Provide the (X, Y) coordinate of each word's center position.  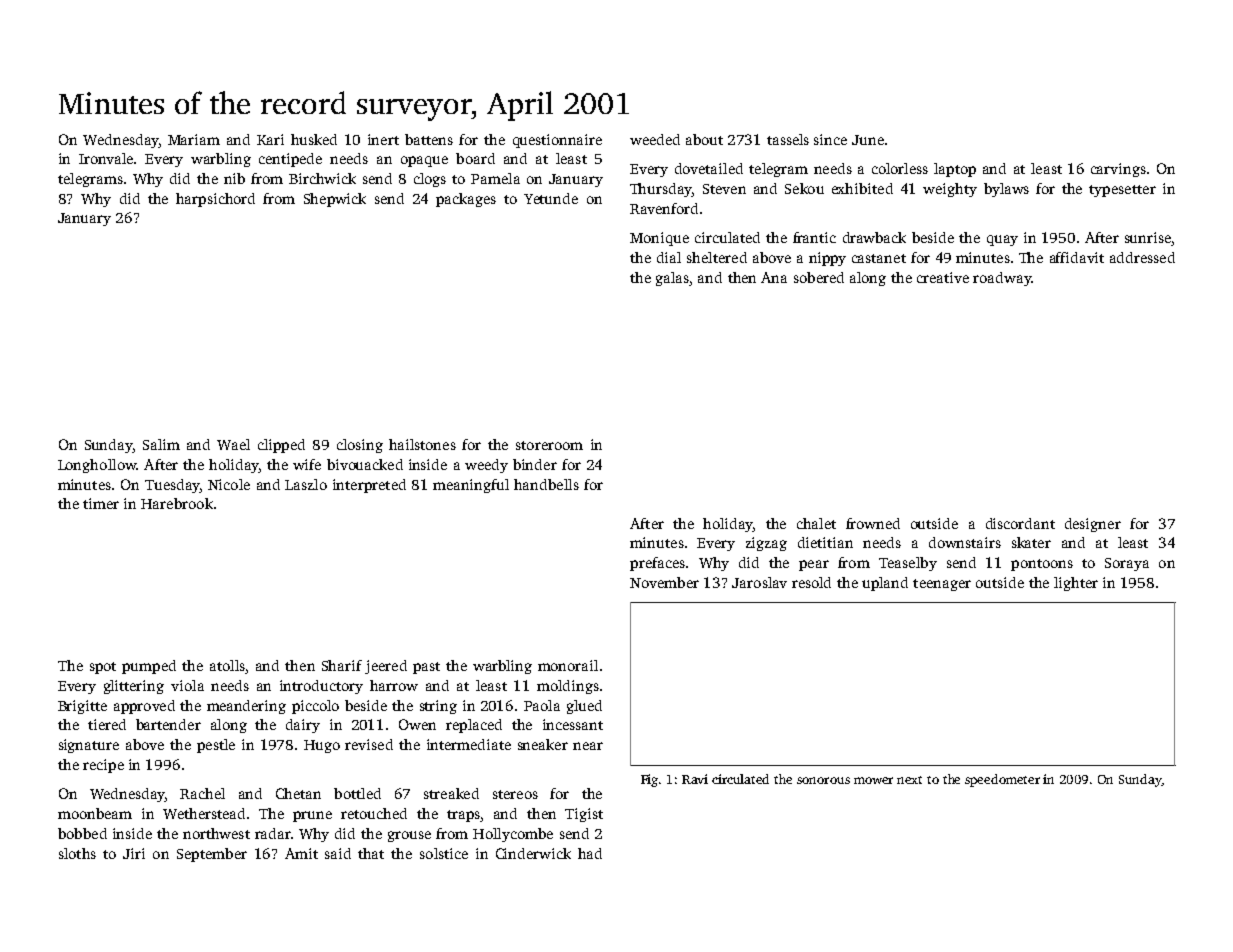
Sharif (342, 665)
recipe (103, 766)
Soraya (1127, 564)
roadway (1002, 279)
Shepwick (335, 200)
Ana (774, 277)
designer (1093, 525)
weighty (950, 190)
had (590, 853)
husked (314, 139)
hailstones (422, 444)
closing (360, 446)
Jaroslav (759, 582)
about (704, 139)
